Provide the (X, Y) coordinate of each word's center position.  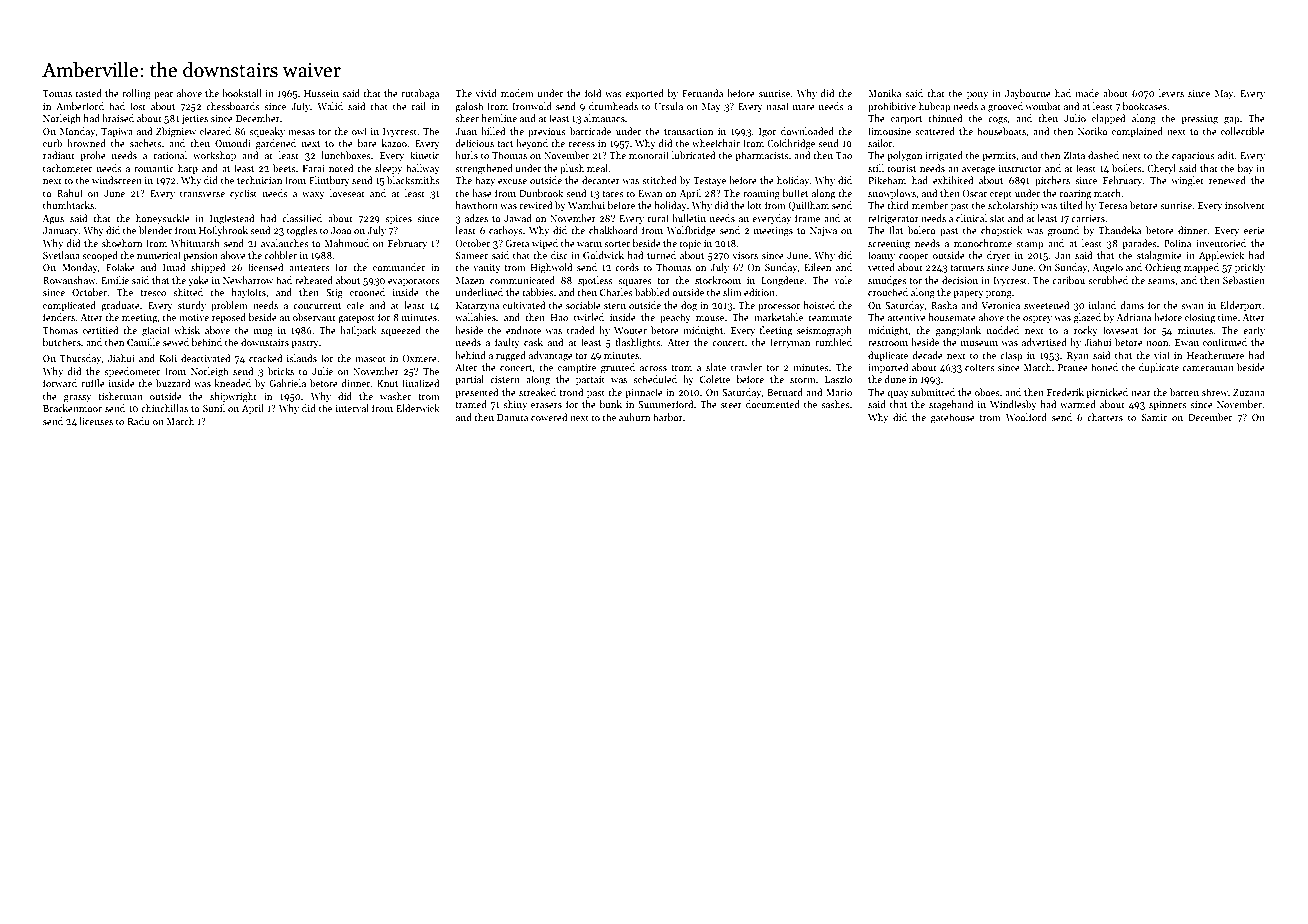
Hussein (321, 93)
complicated (69, 306)
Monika (884, 93)
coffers (980, 367)
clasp (1011, 356)
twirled (589, 317)
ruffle (93, 383)
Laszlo (838, 379)
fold (593, 93)
